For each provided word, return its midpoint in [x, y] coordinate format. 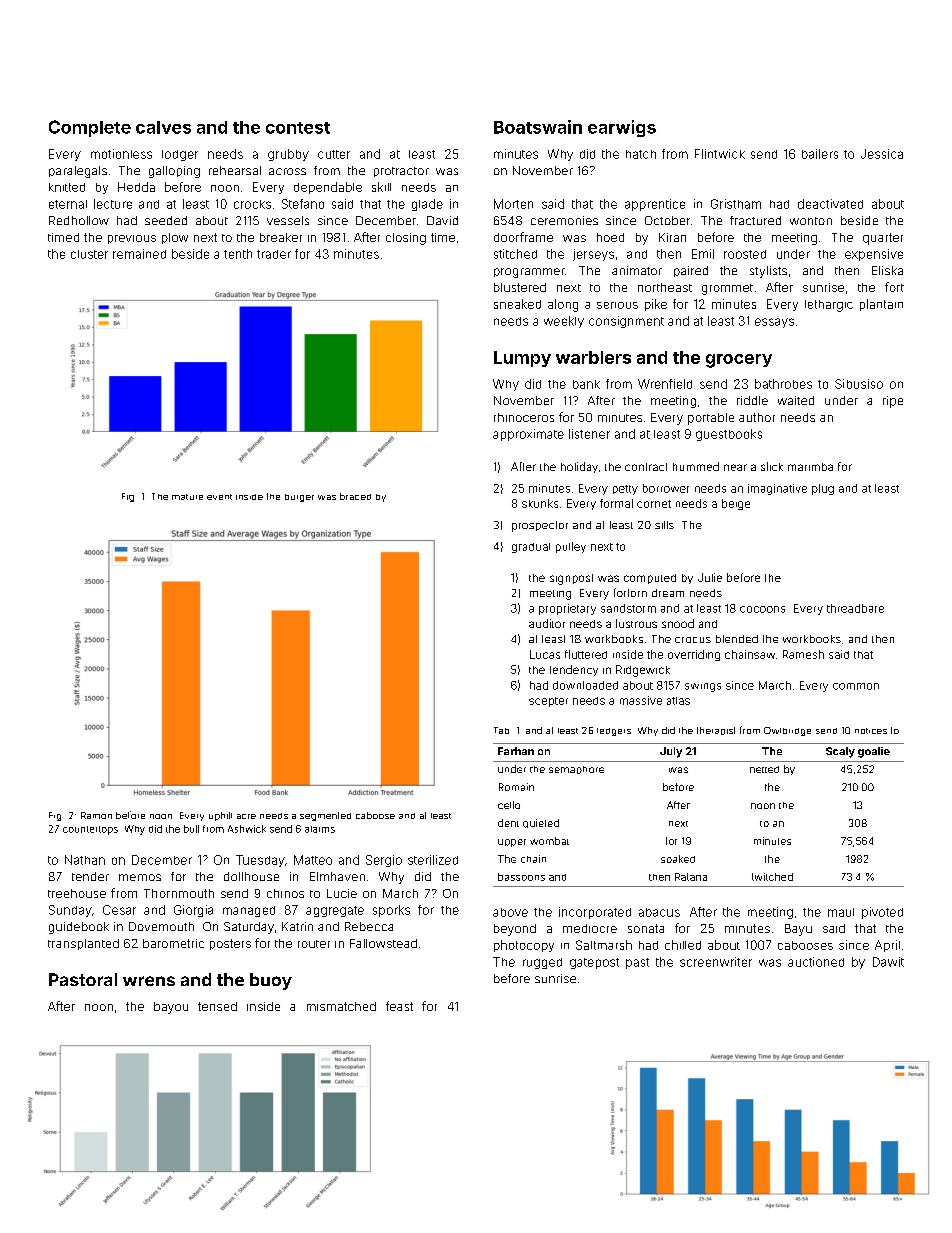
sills [664, 525]
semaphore [576, 770]
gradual [531, 548]
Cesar [119, 910]
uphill [220, 816]
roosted [745, 254]
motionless [121, 154]
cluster [89, 254]
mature [187, 497]
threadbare [855, 608]
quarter [883, 239]
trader [274, 254]
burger [299, 498]
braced [355, 496]
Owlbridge [787, 731]
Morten [513, 204]
